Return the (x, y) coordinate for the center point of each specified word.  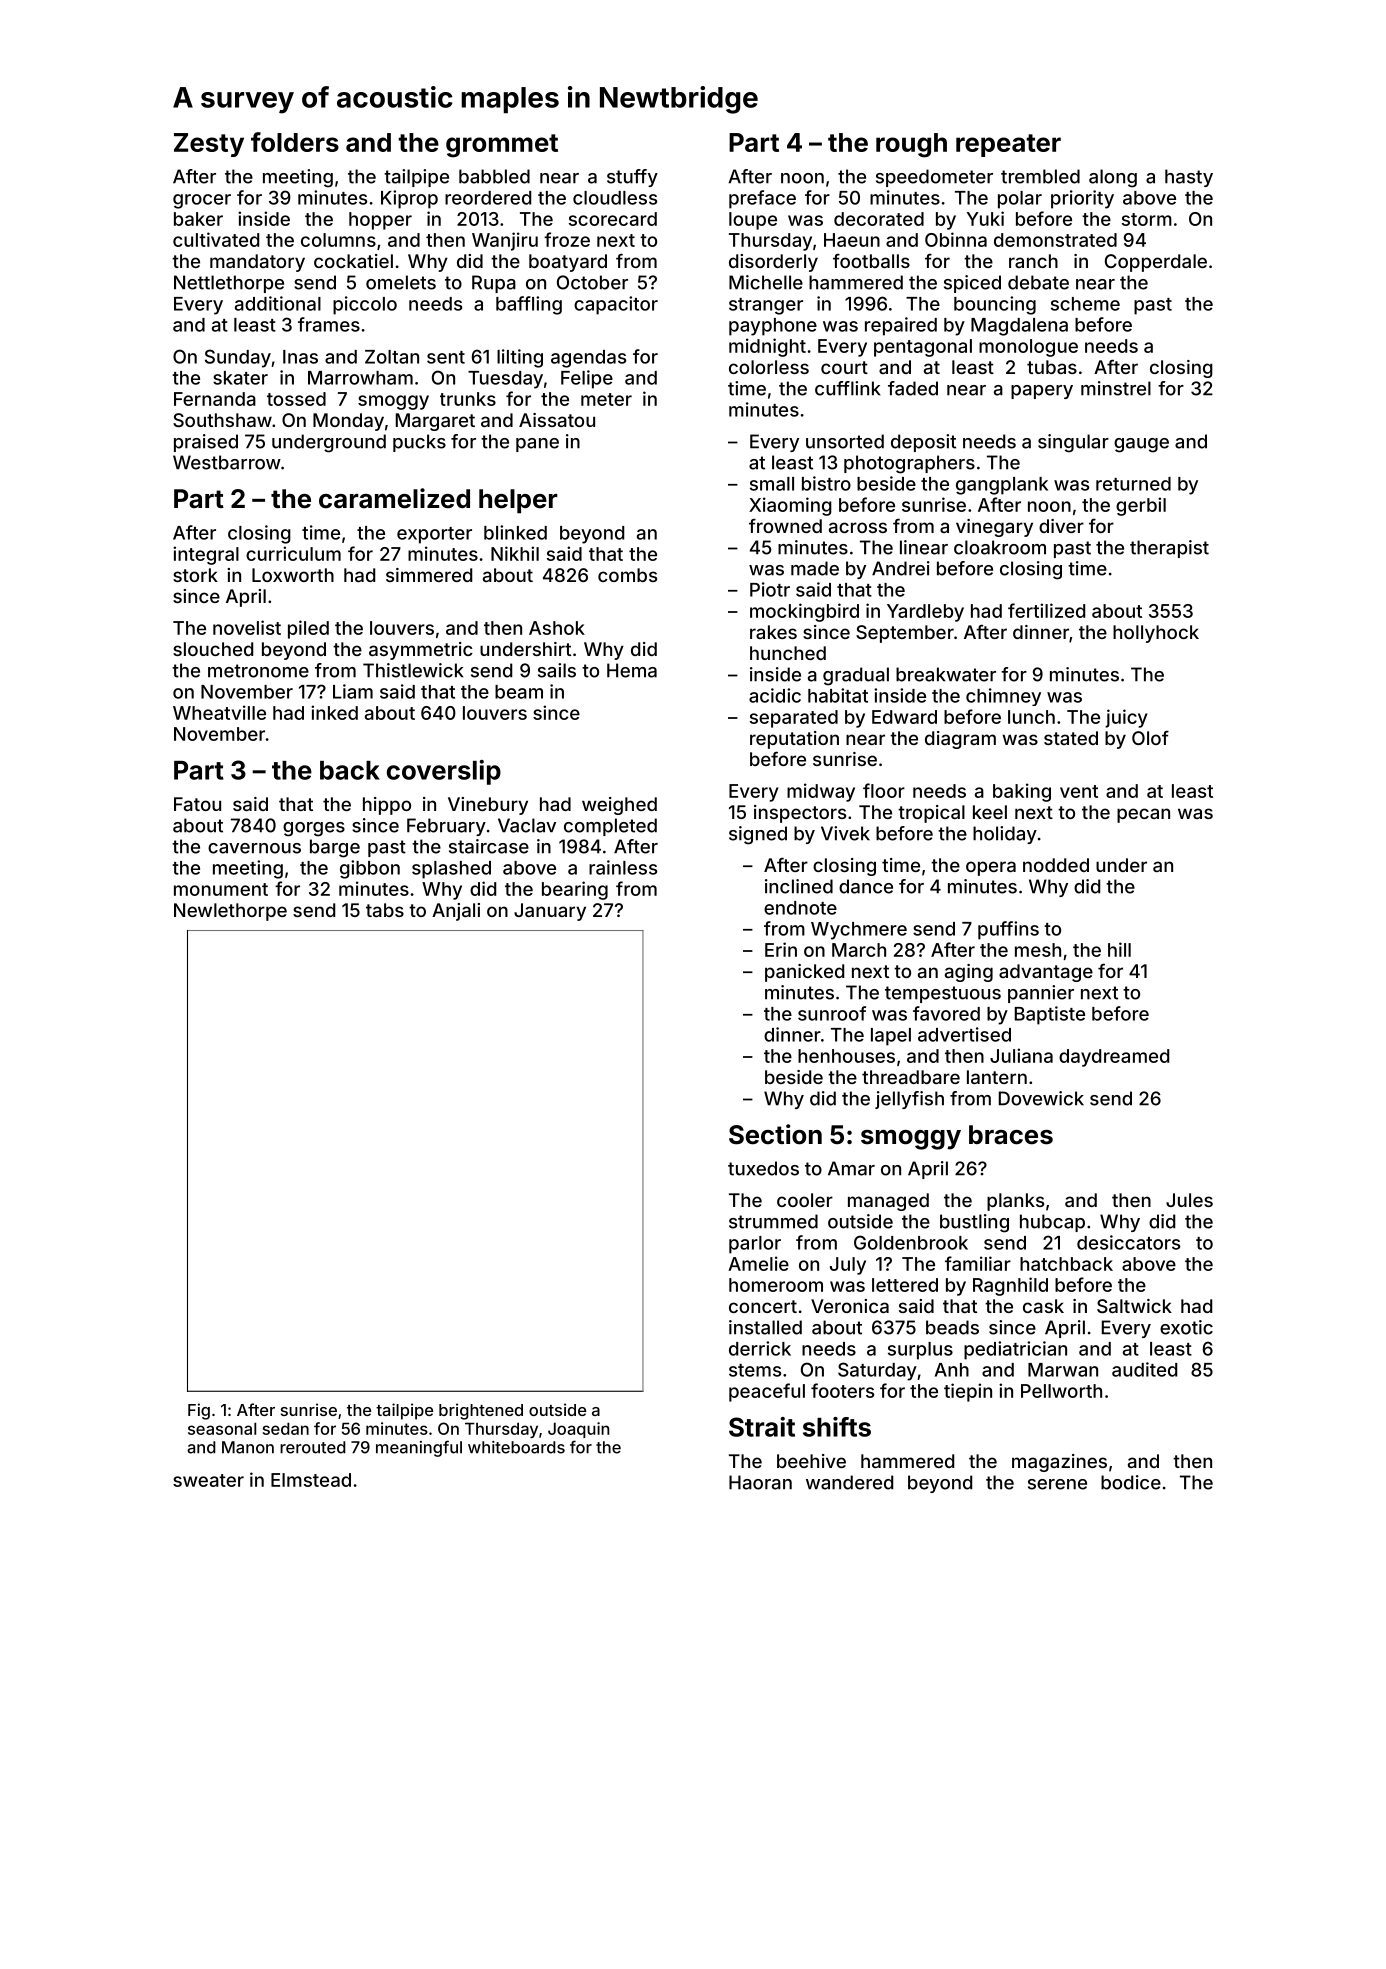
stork (195, 575)
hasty (1189, 178)
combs (627, 575)
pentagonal (923, 348)
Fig (199, 1411)
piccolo (365, 305)
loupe (753, 221)
